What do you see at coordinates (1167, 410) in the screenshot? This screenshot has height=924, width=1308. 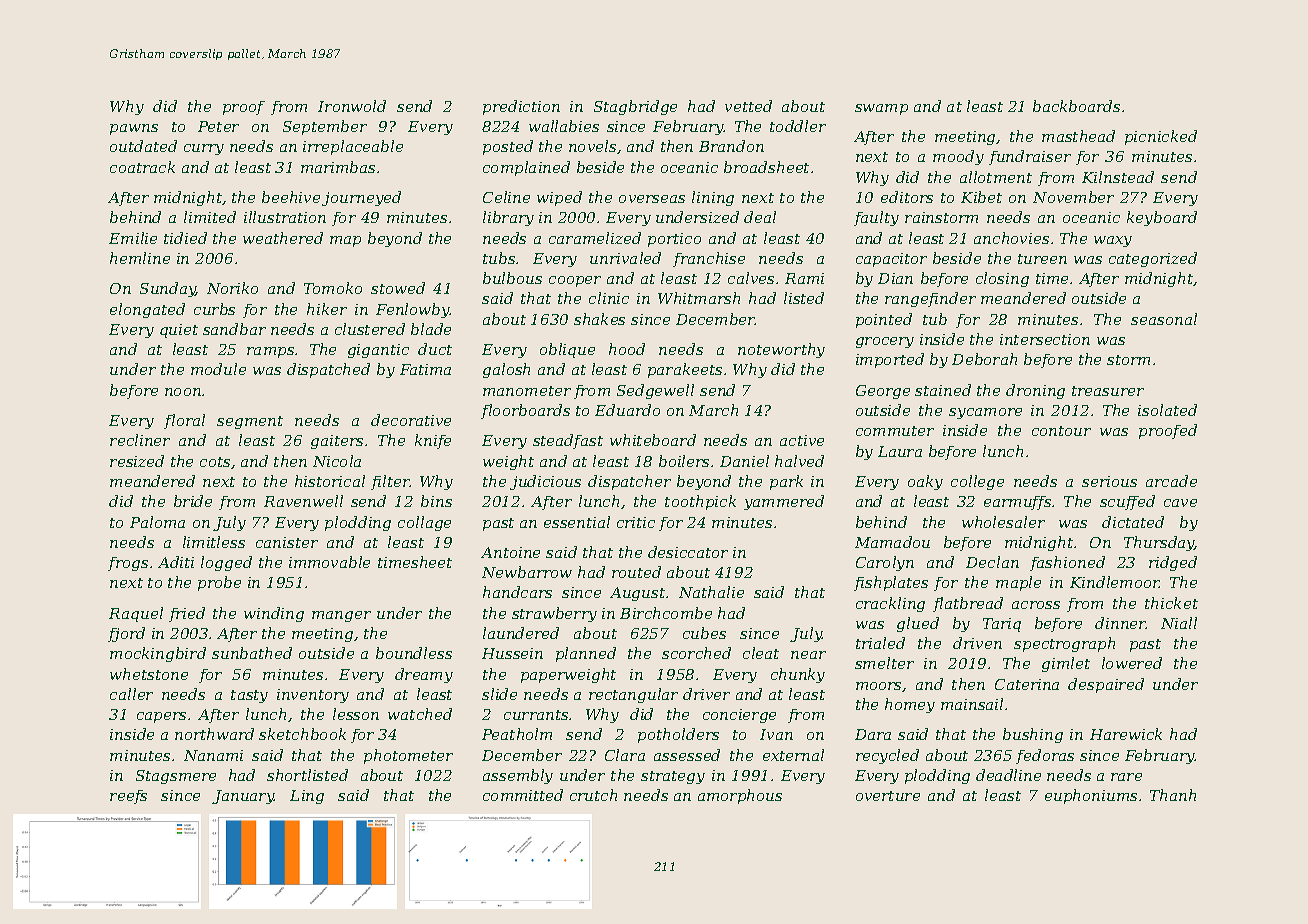 I see `isolated` at bounding box center [1167, 410].
